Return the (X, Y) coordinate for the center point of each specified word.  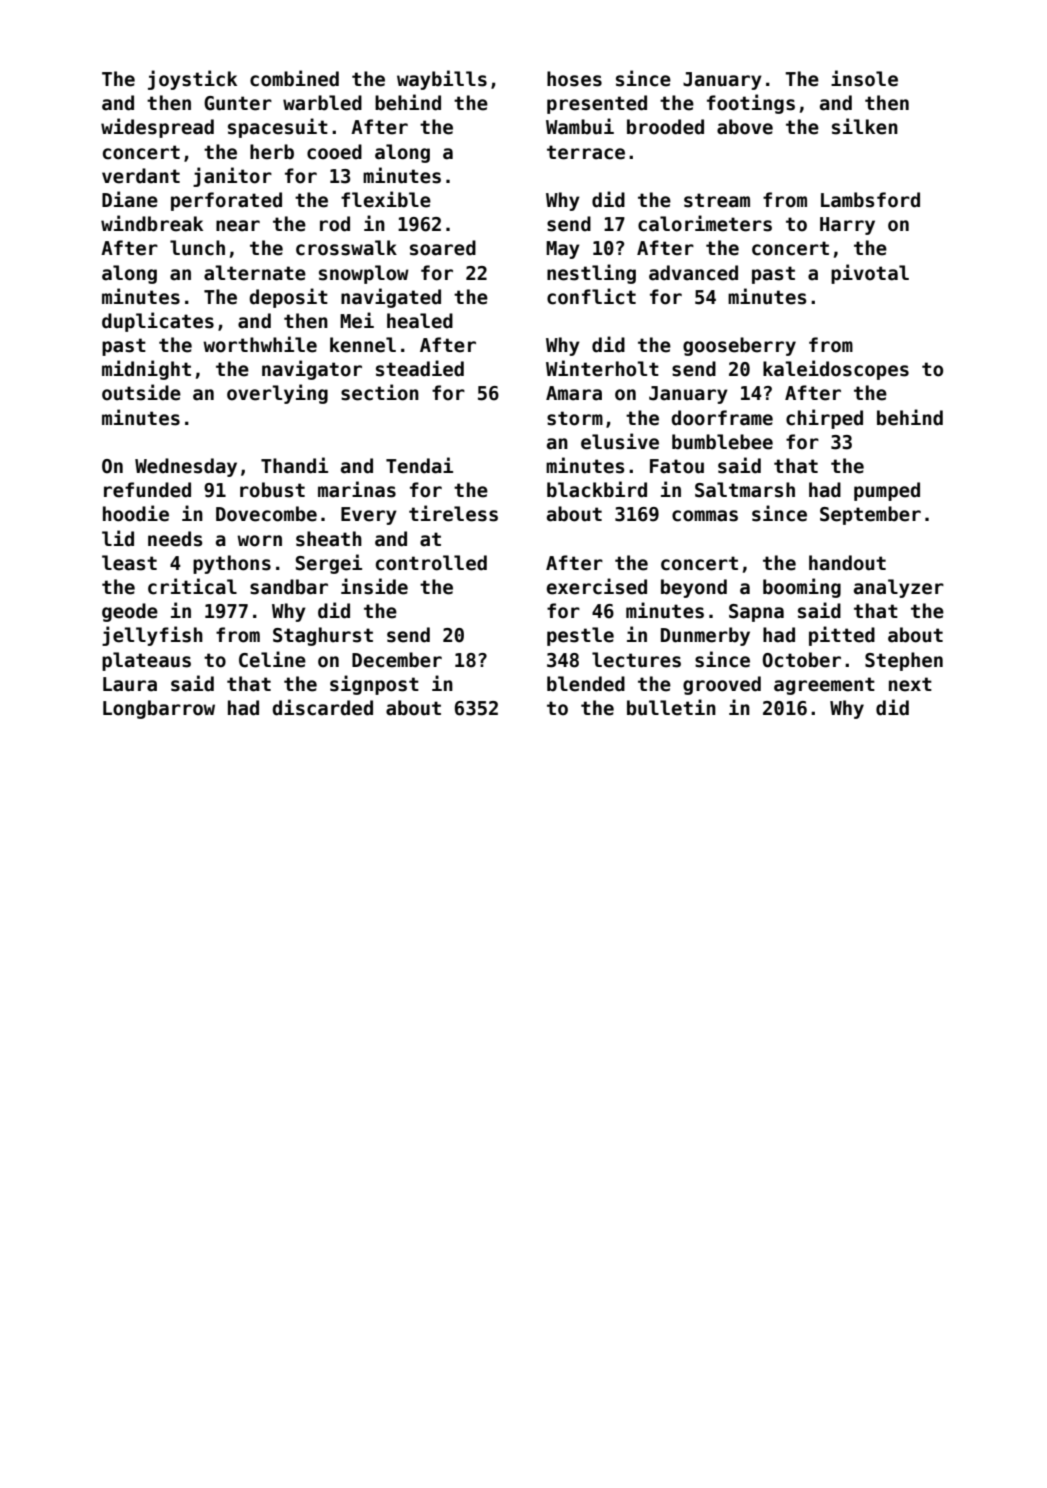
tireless (453, 513)
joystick (192, 80)
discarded (322, 707)
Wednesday (186, 467)
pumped (887, 491)
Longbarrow (159, 709)
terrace (586, 152)
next (910, 684)
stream (717, 200)
